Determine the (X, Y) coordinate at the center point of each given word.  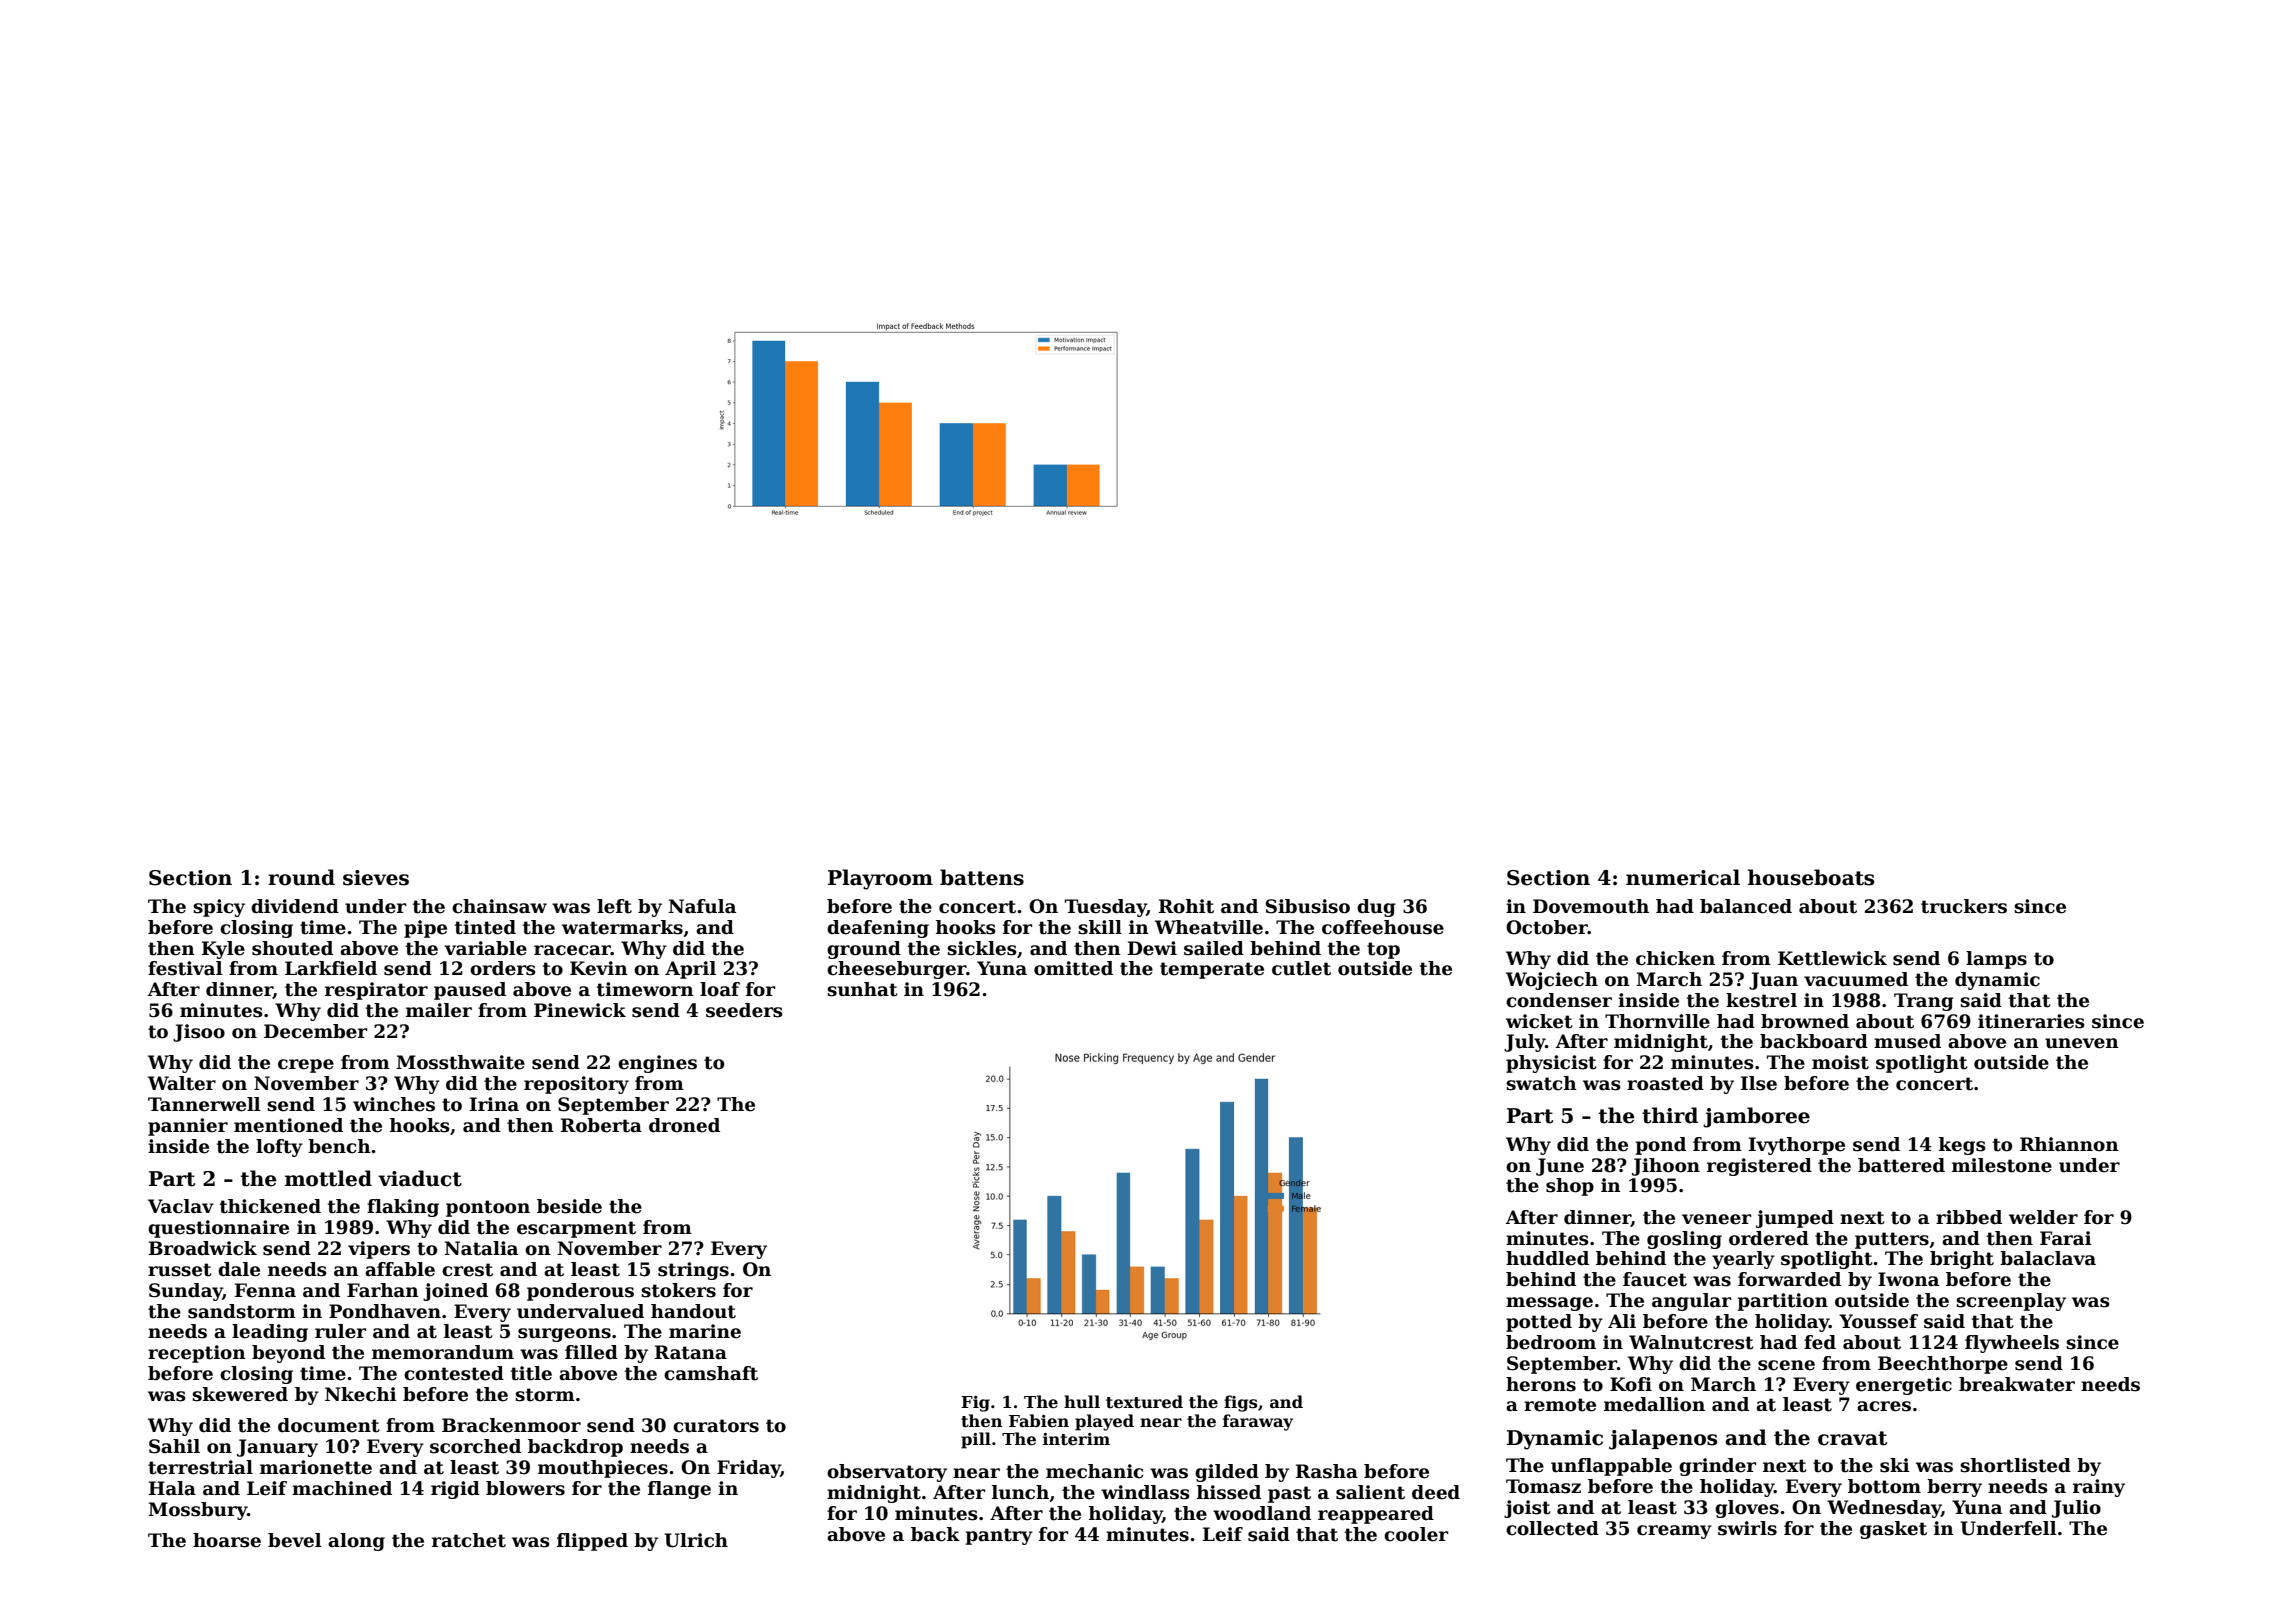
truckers (1964, 906)
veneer (1717, 1219)
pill (976, 1440)
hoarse (227, 1540)
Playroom (880, 879)
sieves (376, 878)
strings (693, 1271)
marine (705, 1331)
